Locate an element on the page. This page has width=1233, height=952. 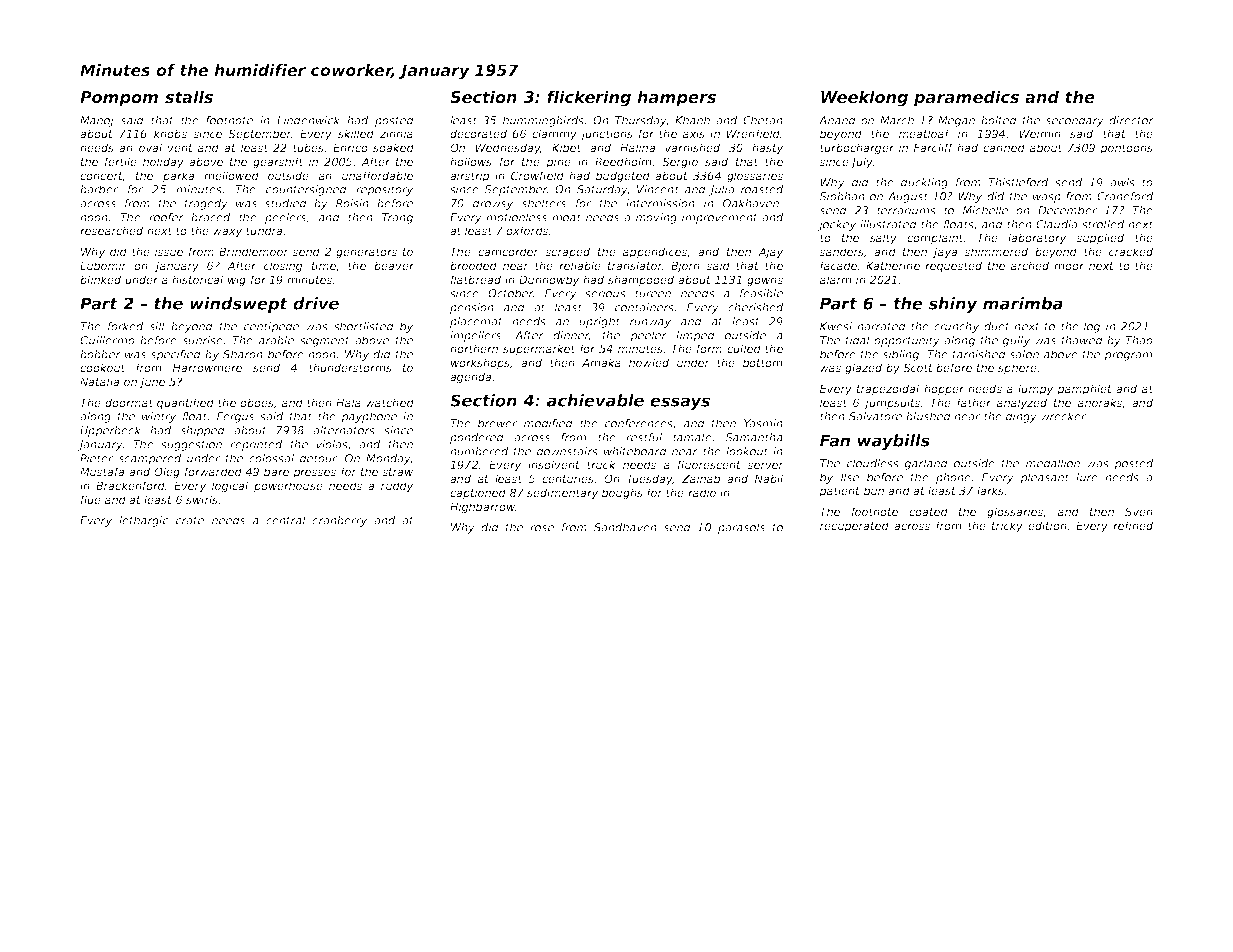
stalls is located at coordinates (189, 97).
